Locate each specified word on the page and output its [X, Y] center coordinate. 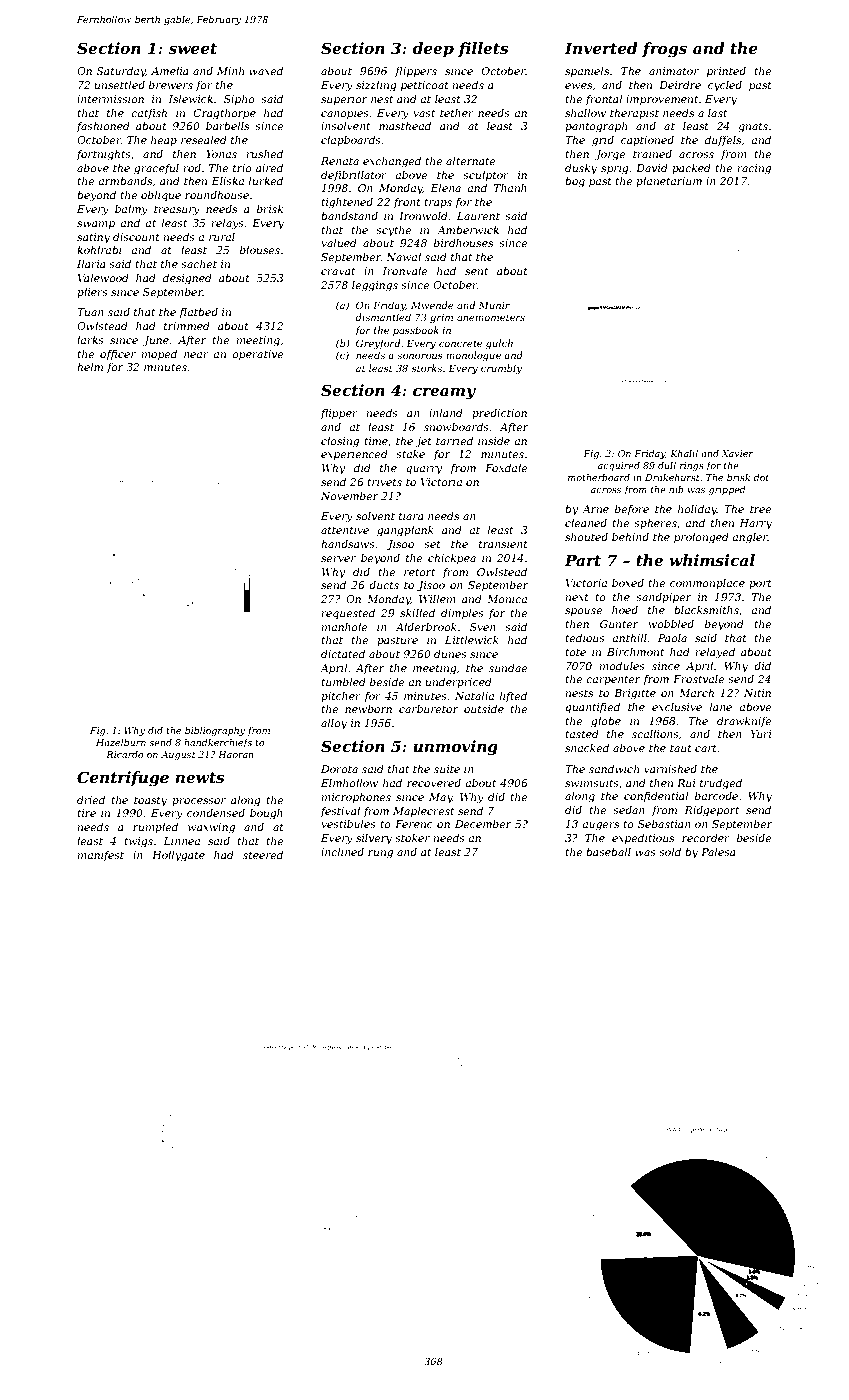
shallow [585, 113]
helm [90, 367]
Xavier [737, 453]
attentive [345, 530]
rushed [264, 154]
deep [433, 49]
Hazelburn [121, 742]
